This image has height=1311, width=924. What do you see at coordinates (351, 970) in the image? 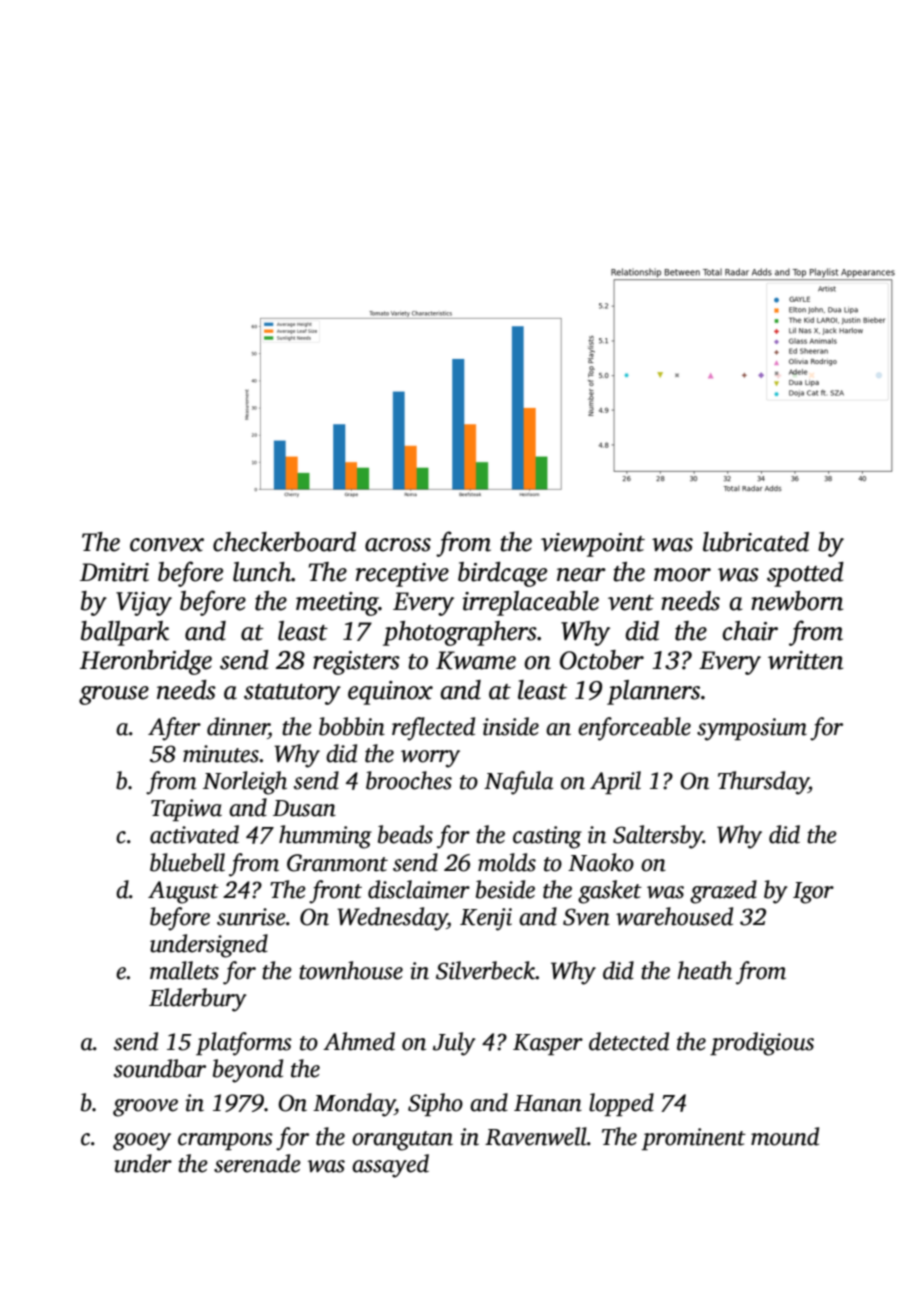
I see `townhouse` at bounding box center [351, 970].
